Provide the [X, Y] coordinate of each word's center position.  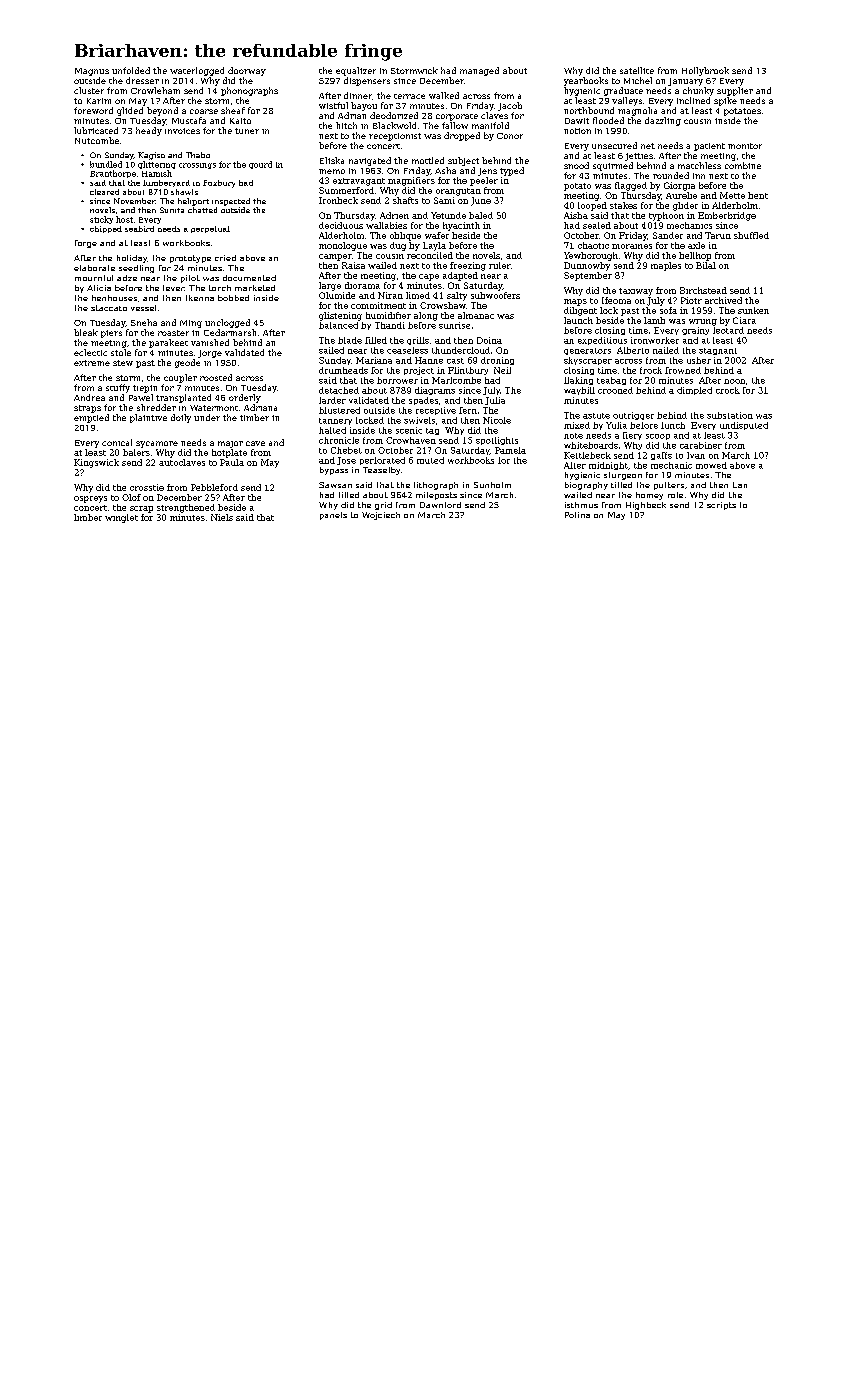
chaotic [593, 245]
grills [418, 341]
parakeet [168, 343]
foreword [93, 110]
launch [578, 320]
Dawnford [440, 505]
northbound [589, 110]
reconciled [430, 255]
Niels [222, 517]
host [124, 219]
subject [463, 161]
